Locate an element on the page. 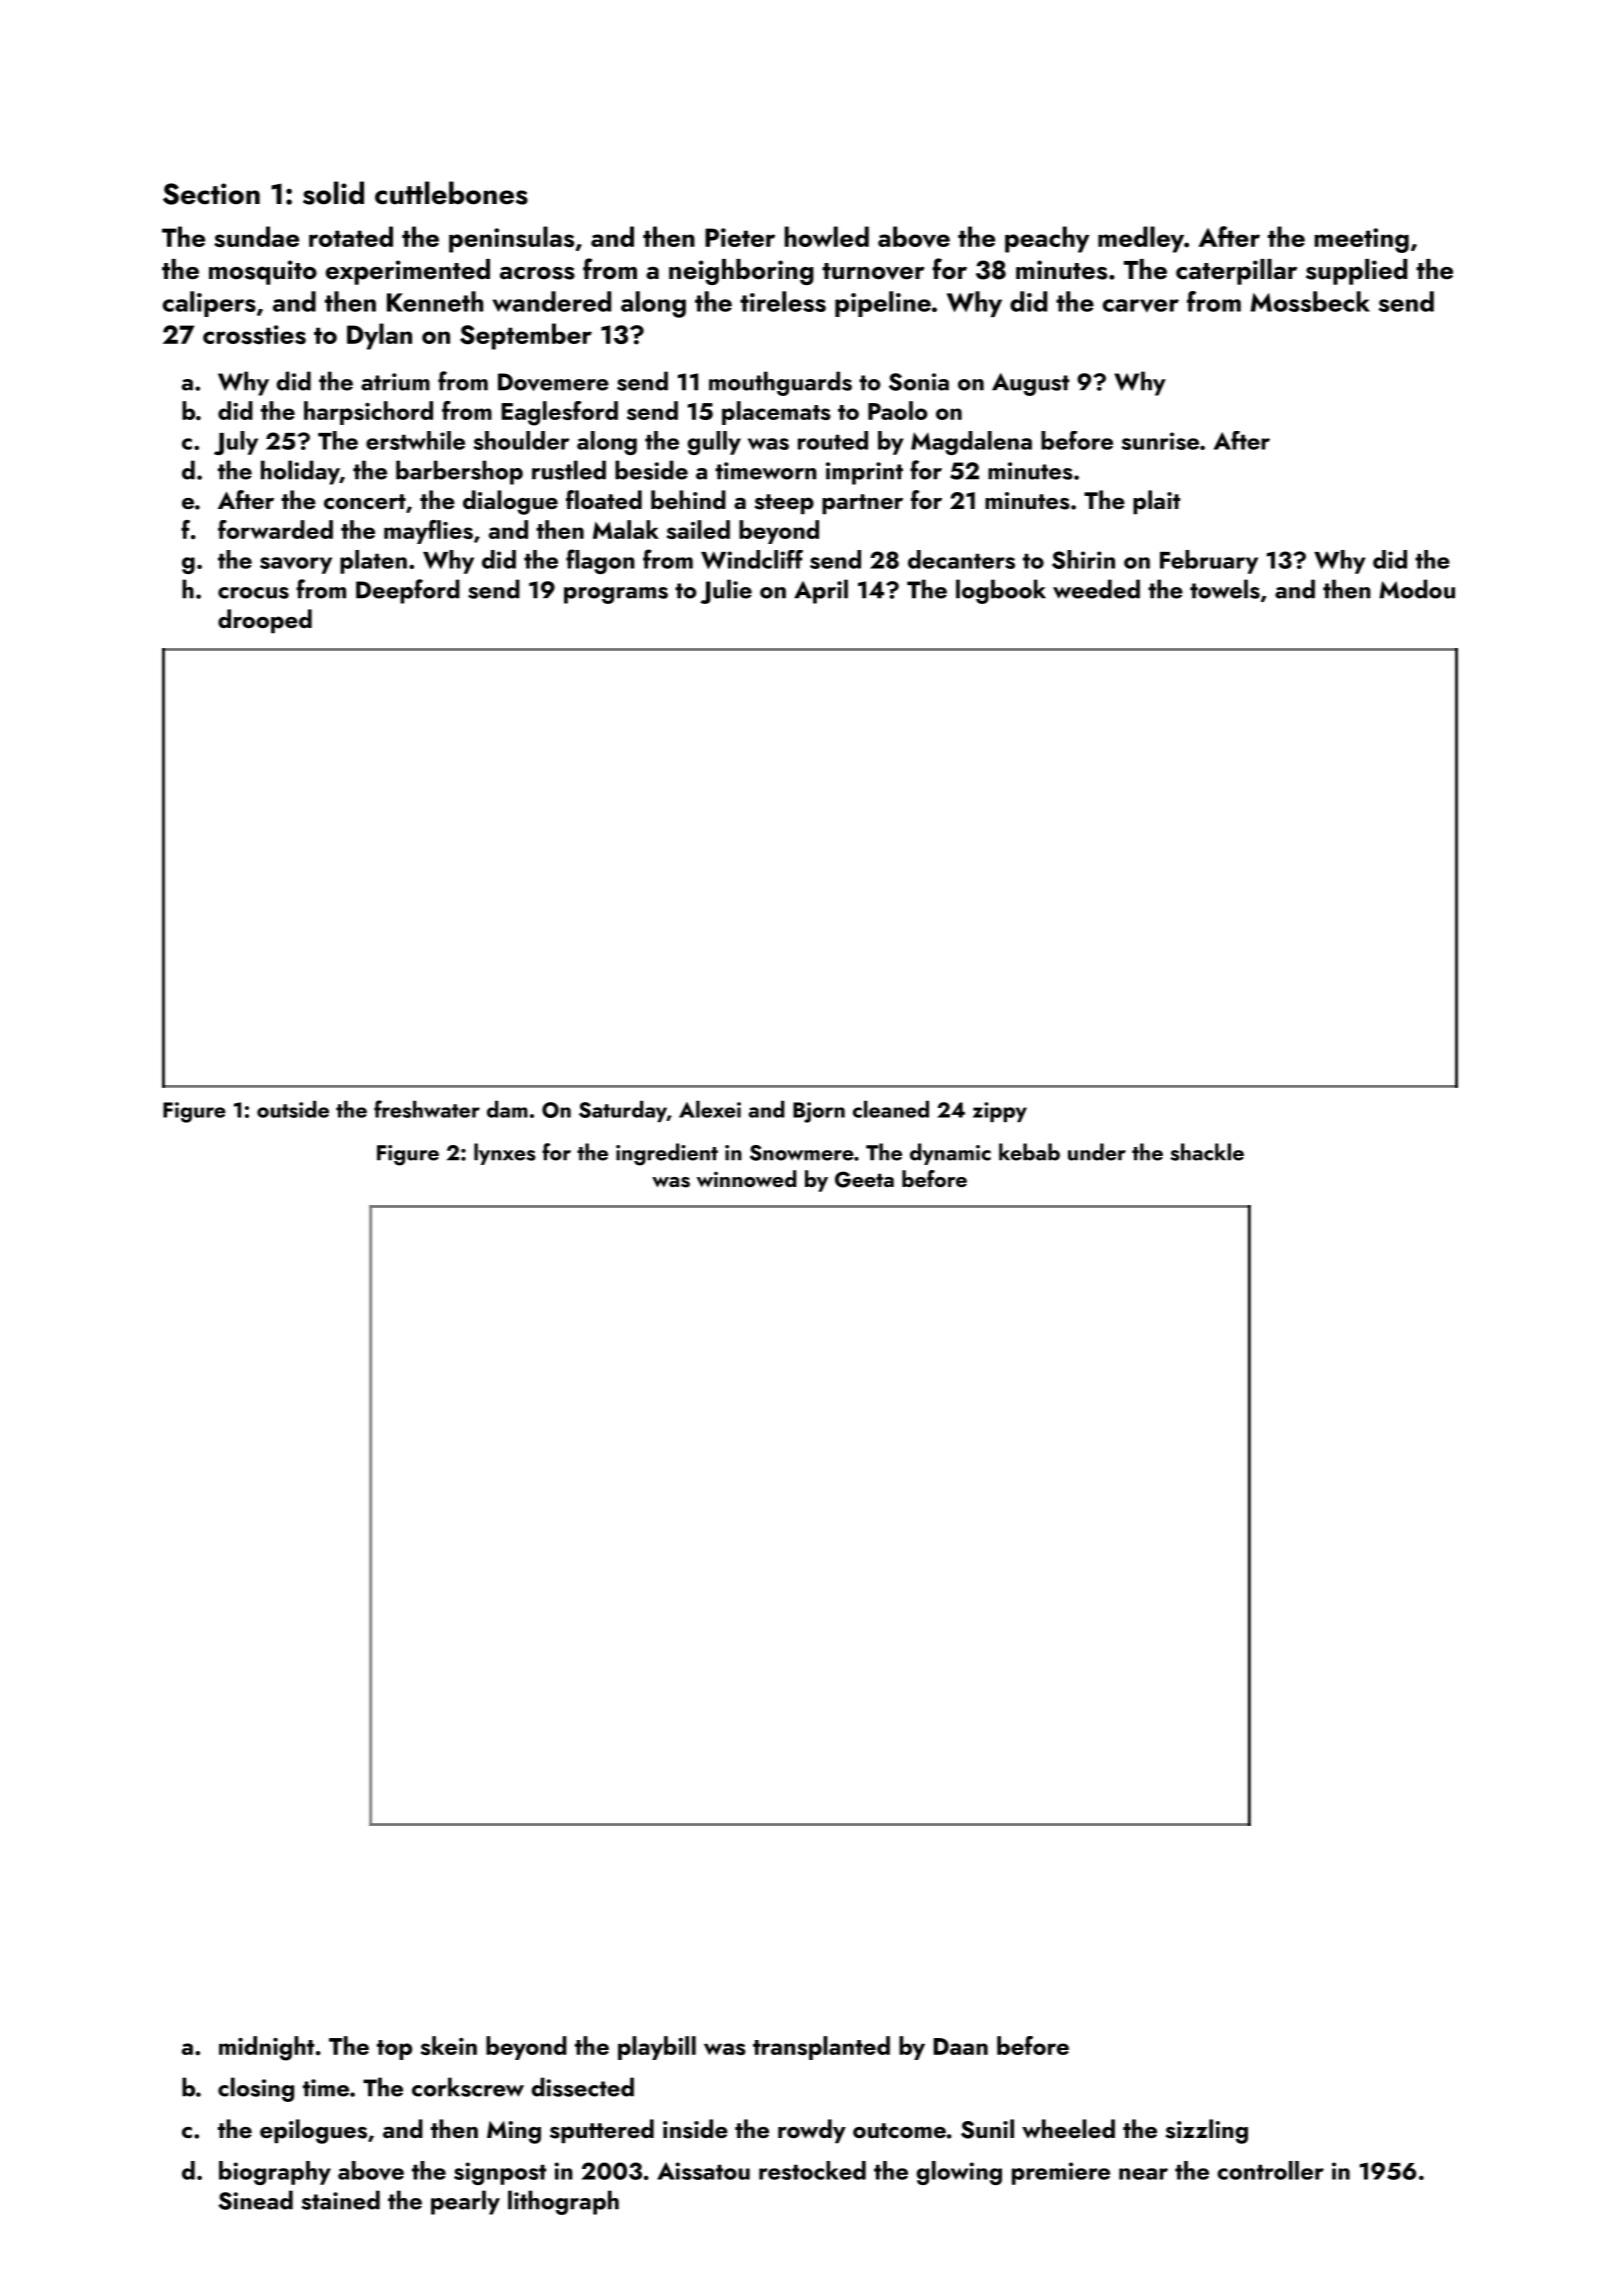 This image has height=2292, width=1620. top is located at coordinates (394, 2050).
